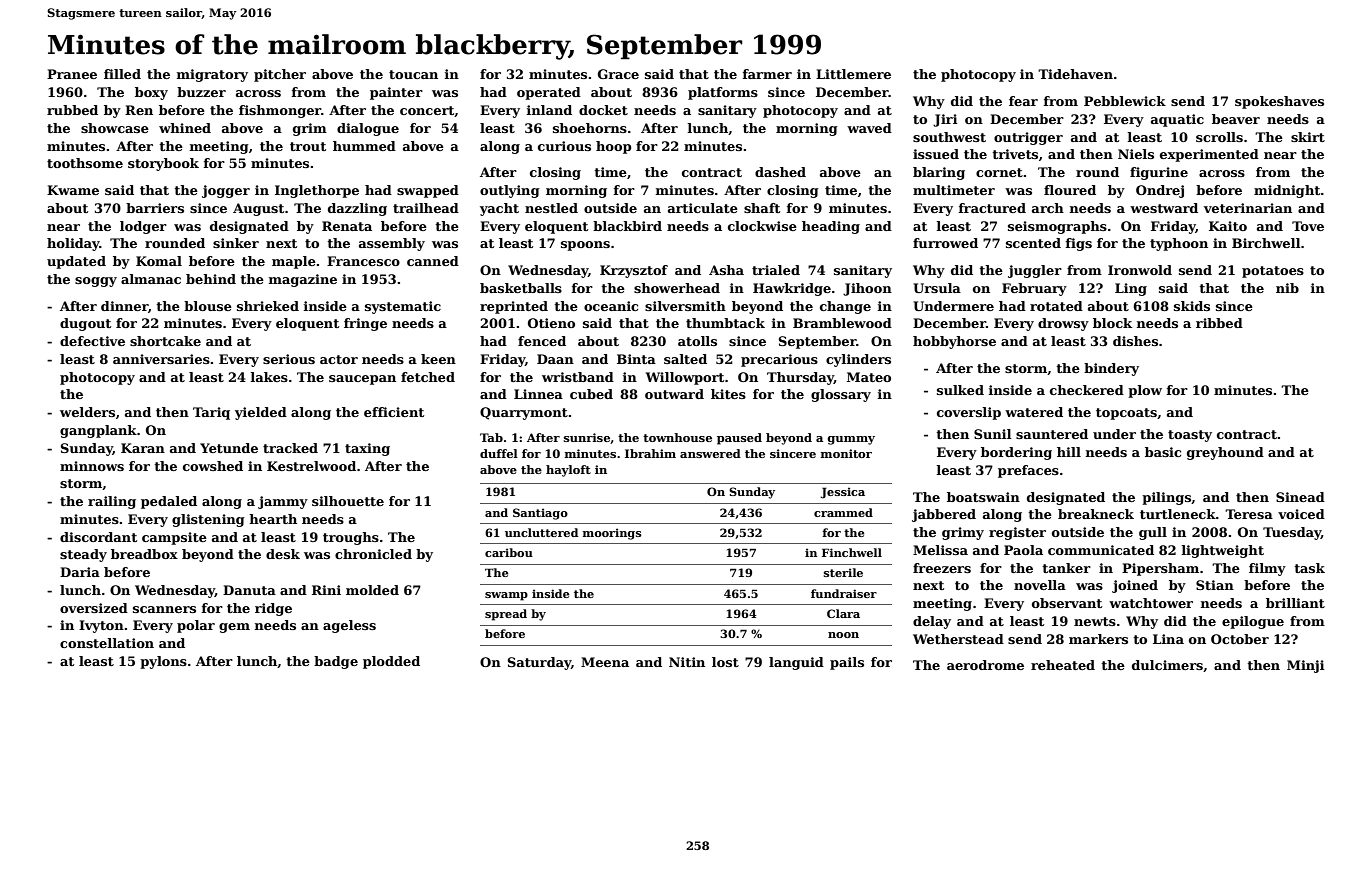  Describe the element at coordinates (1126, 414) in the screenshot. I see `topcoats` at that location.
